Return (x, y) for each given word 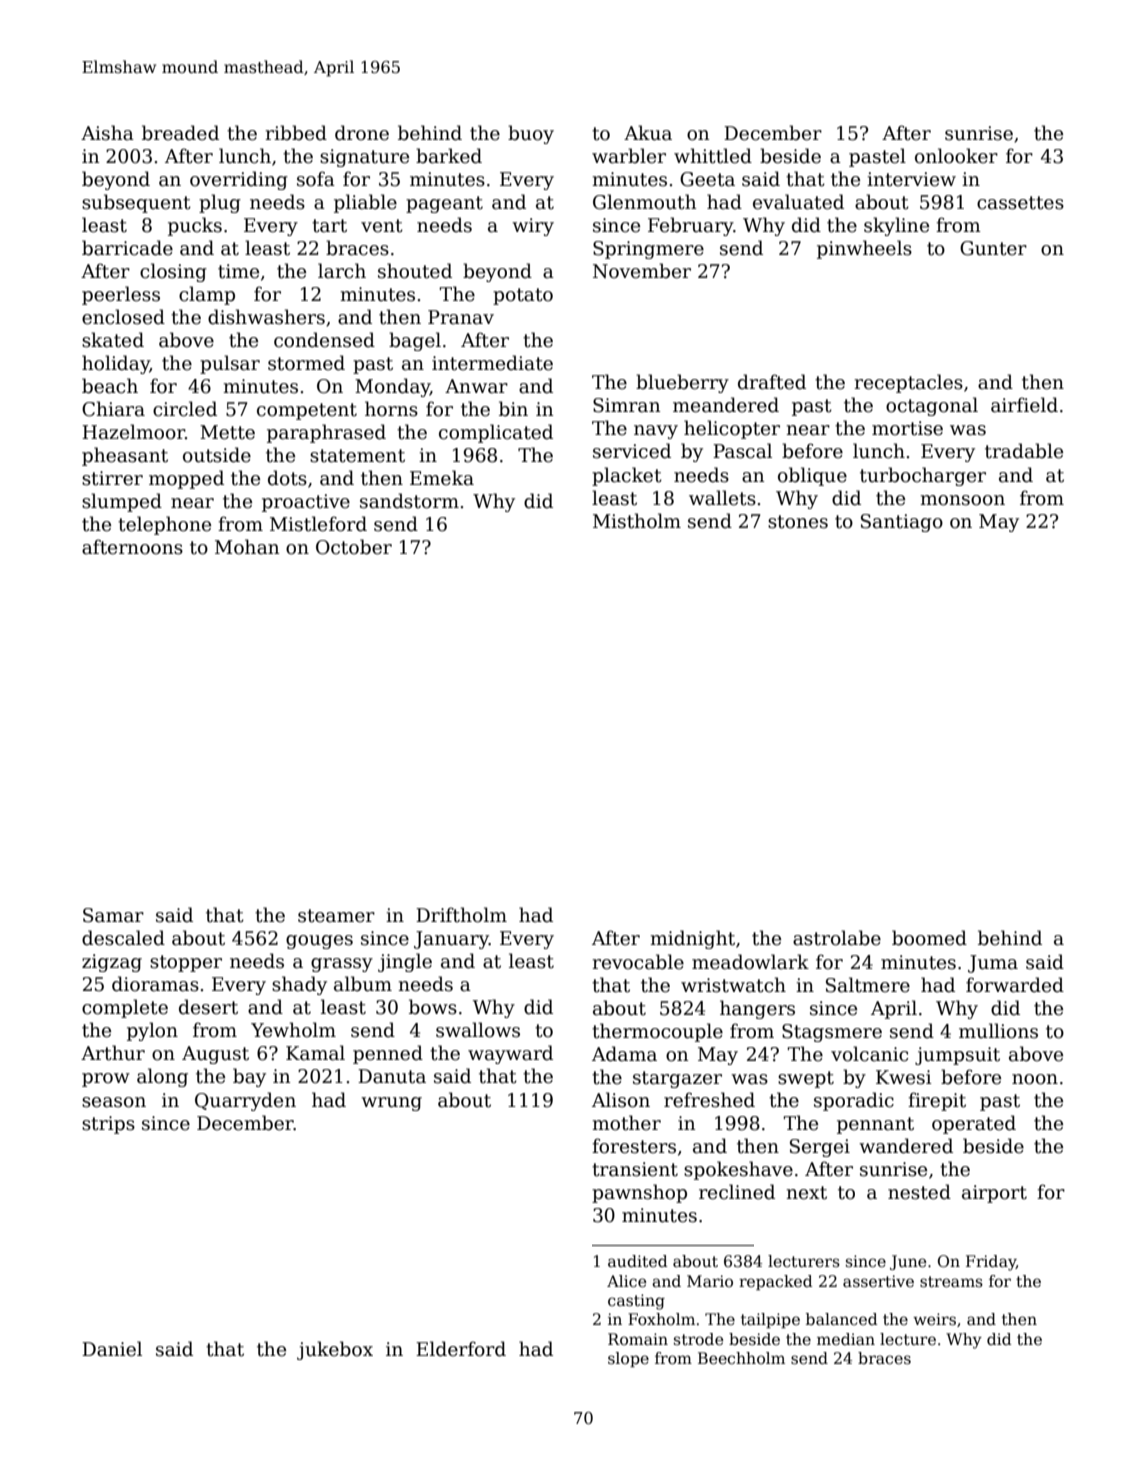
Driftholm (461, 915)
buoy (531, 134)
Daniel (112, 1349)
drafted (772, 382)
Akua (648, 133)
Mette (227, 432)
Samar (113, 915)
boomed (929, 938)
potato (523, 296)
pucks (195, 226)
